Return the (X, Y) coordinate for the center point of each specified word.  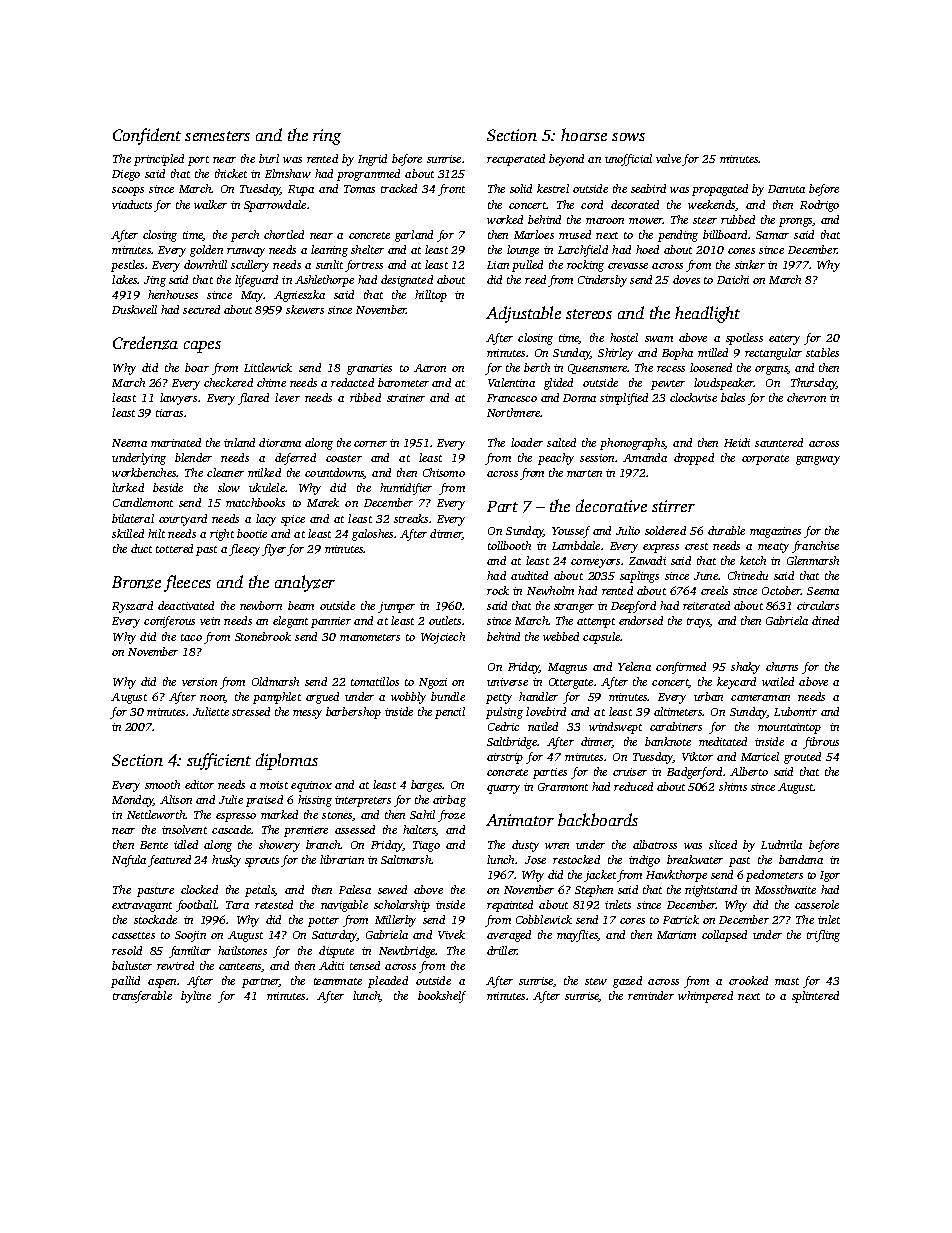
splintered (815, 997)
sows (628, 137)
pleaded (388, 982)
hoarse (584, 134)
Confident (147, 136)
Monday (132, 801)
